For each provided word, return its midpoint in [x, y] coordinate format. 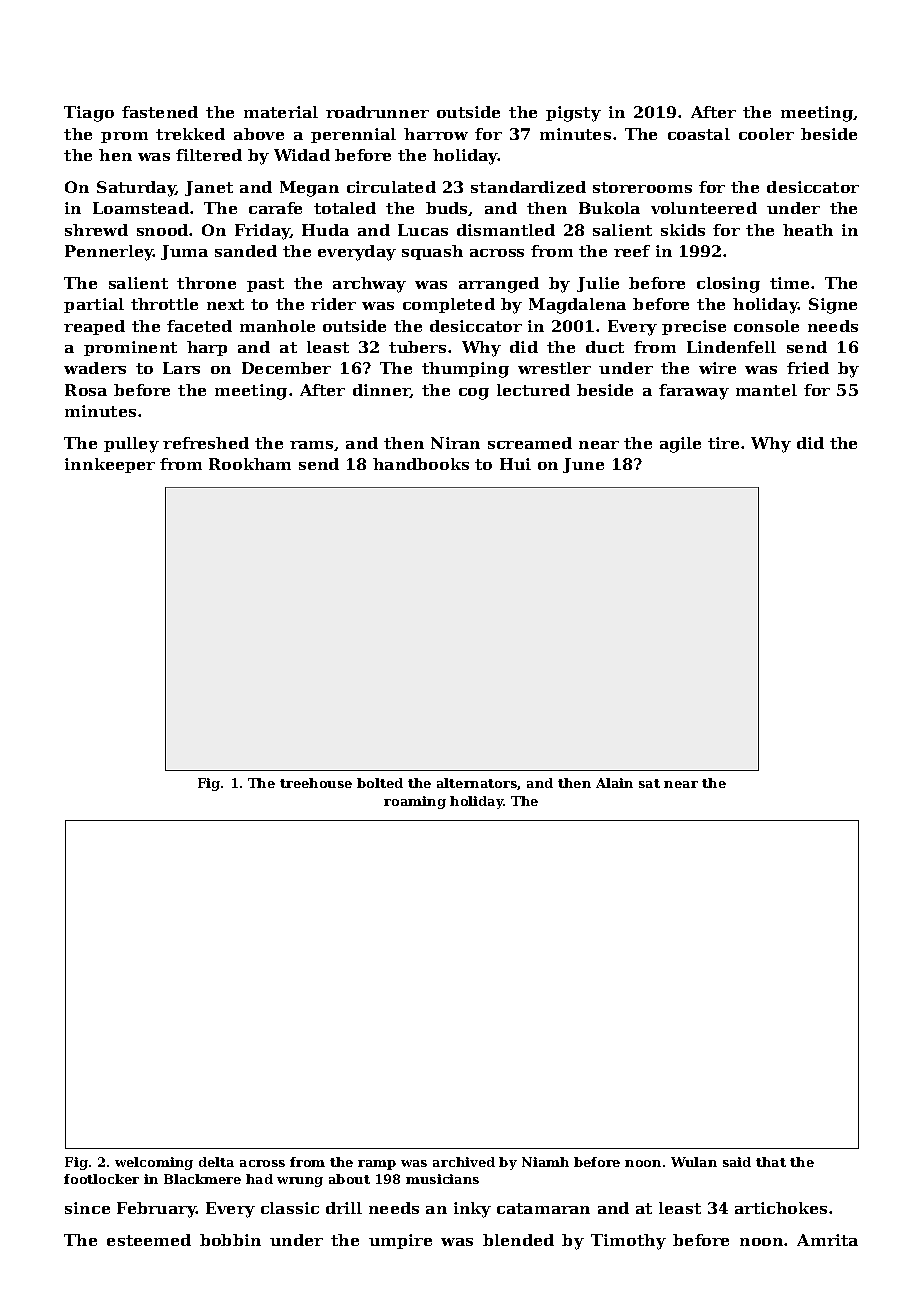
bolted [380, 783]
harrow [436, 134]
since [87, 1208]
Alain [614, 783]
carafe [275, 208]
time [789, 283]
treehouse [316, 783]
